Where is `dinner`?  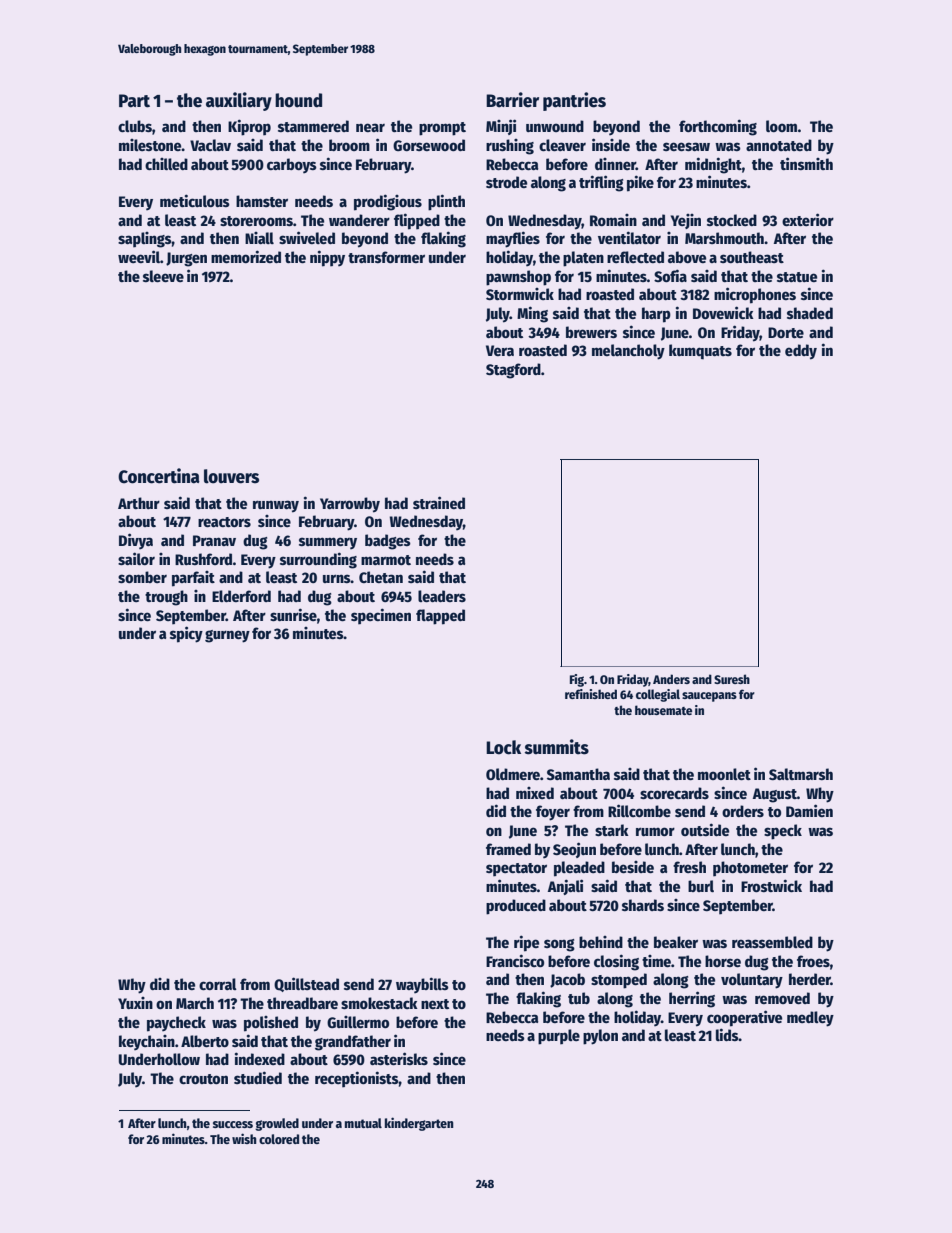
dinner is located at coordinates (615, 164).
